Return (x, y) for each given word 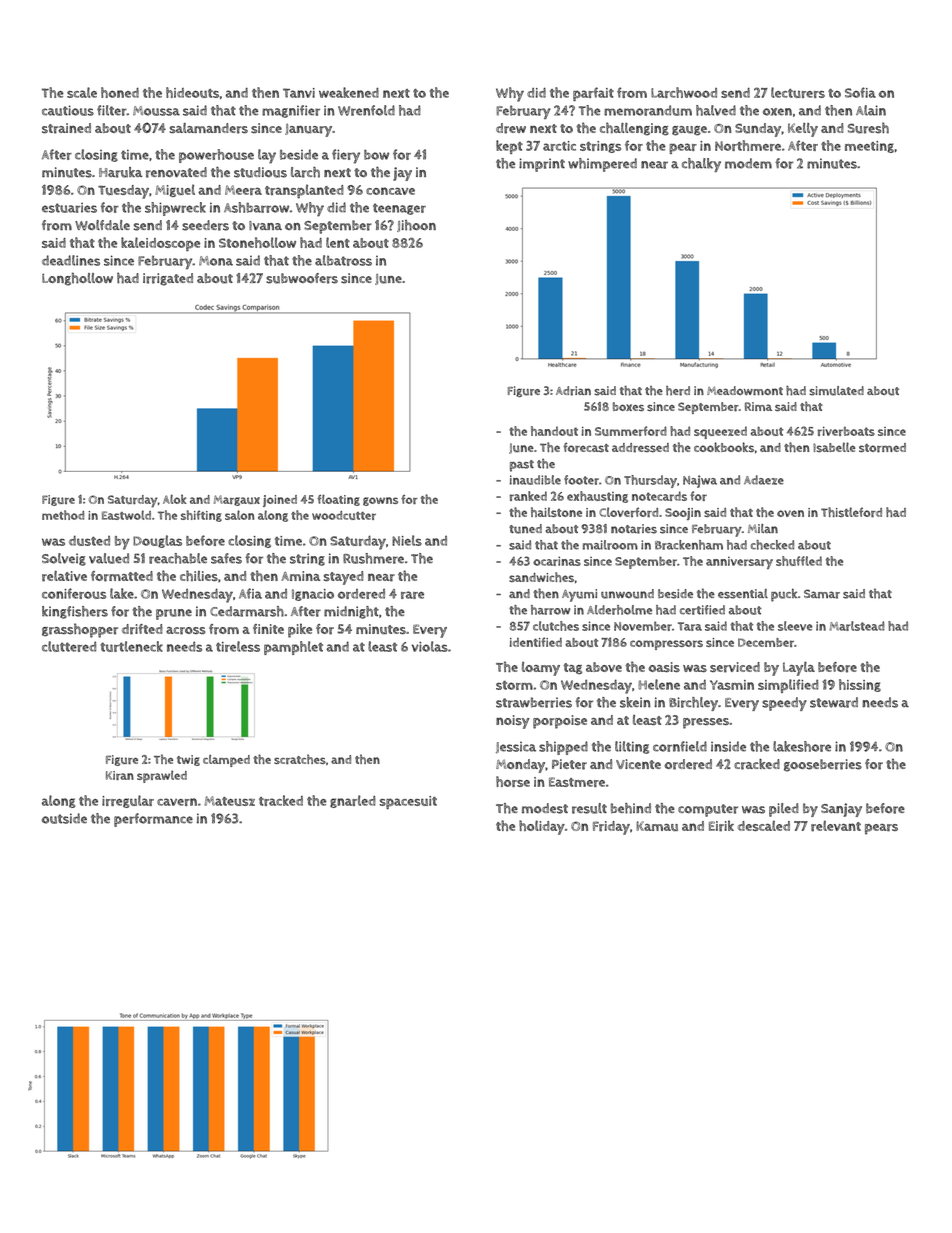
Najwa (700, 481)
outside (64, 818)
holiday (542, 827)
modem (748, 163)
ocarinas (557, 561)
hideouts (192, 92)
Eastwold (126, 515)
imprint (542, 165)
